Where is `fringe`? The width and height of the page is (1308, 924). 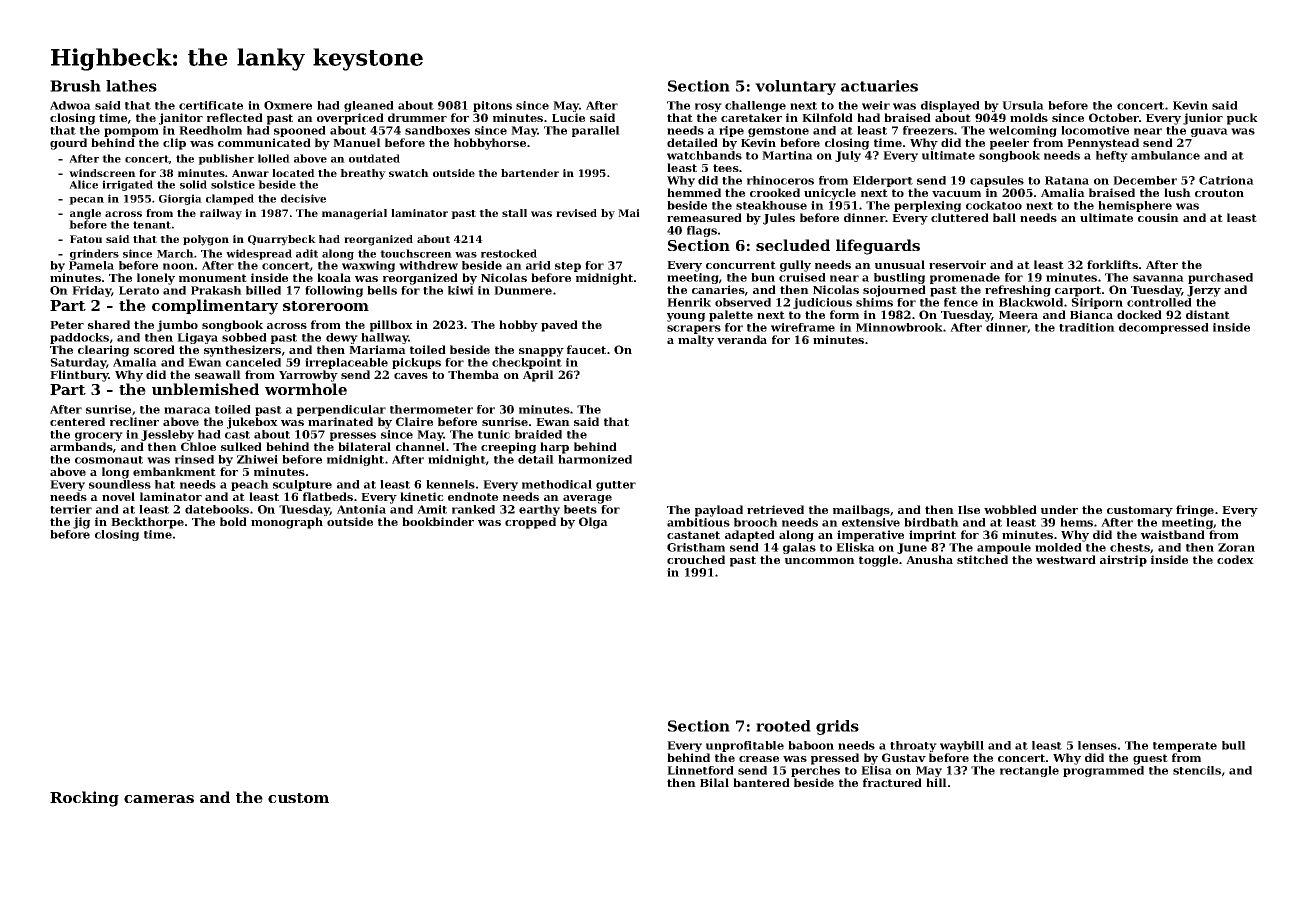
fringe is located at coordinates (1195, 511).
